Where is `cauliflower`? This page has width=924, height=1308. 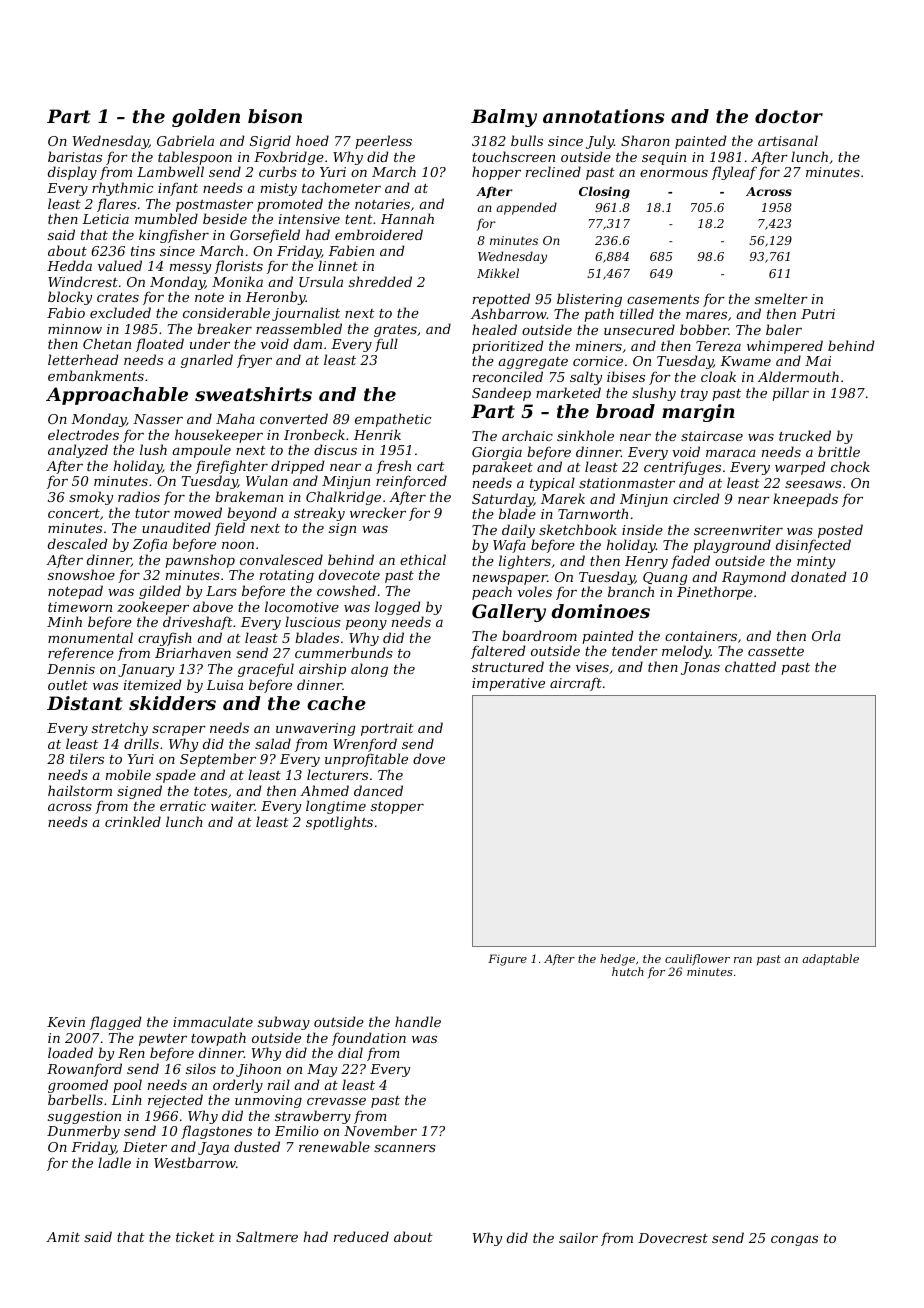 cauliflower is located at coordinates (697, 960).
